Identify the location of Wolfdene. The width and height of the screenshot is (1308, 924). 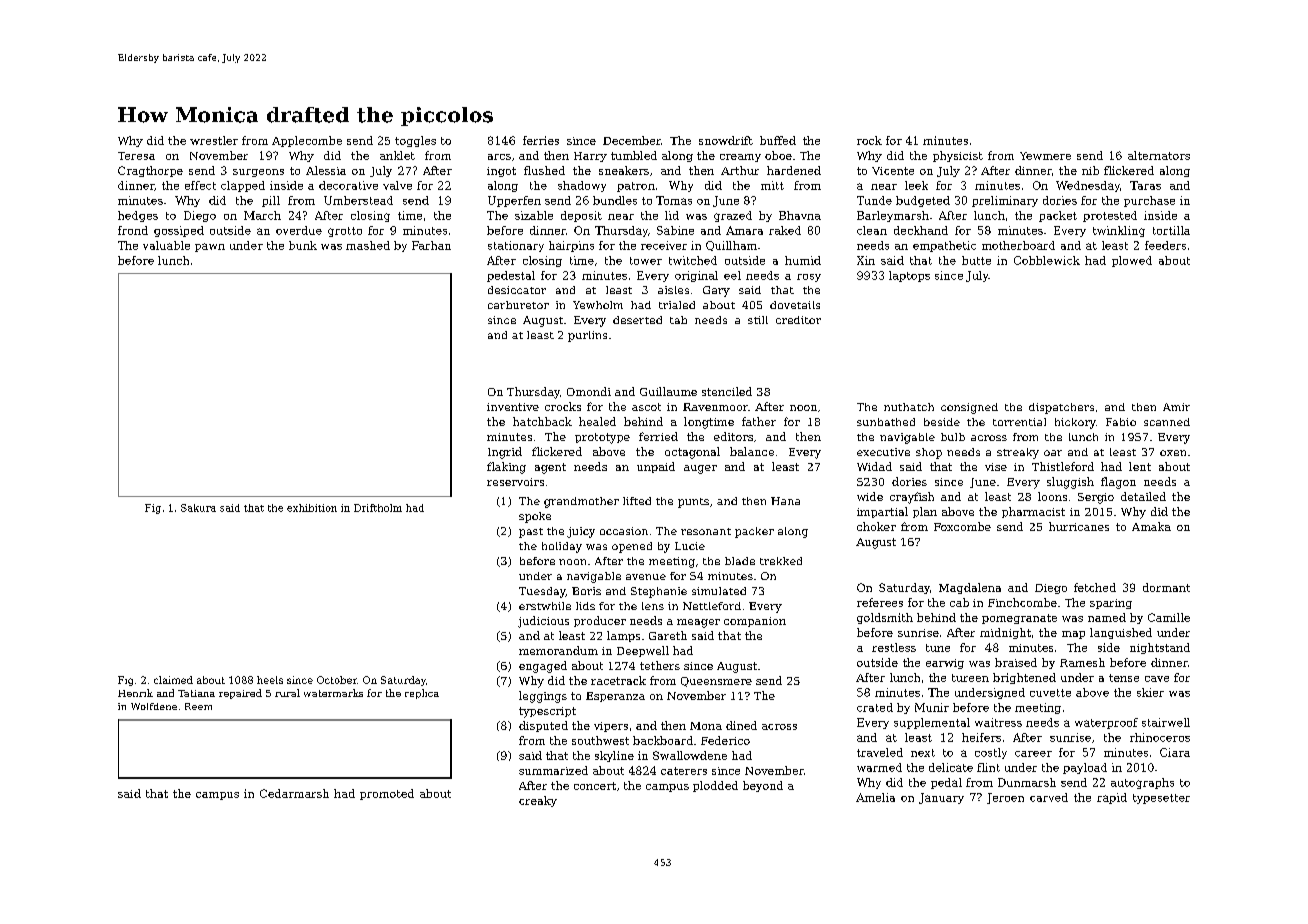
(154, 706).
